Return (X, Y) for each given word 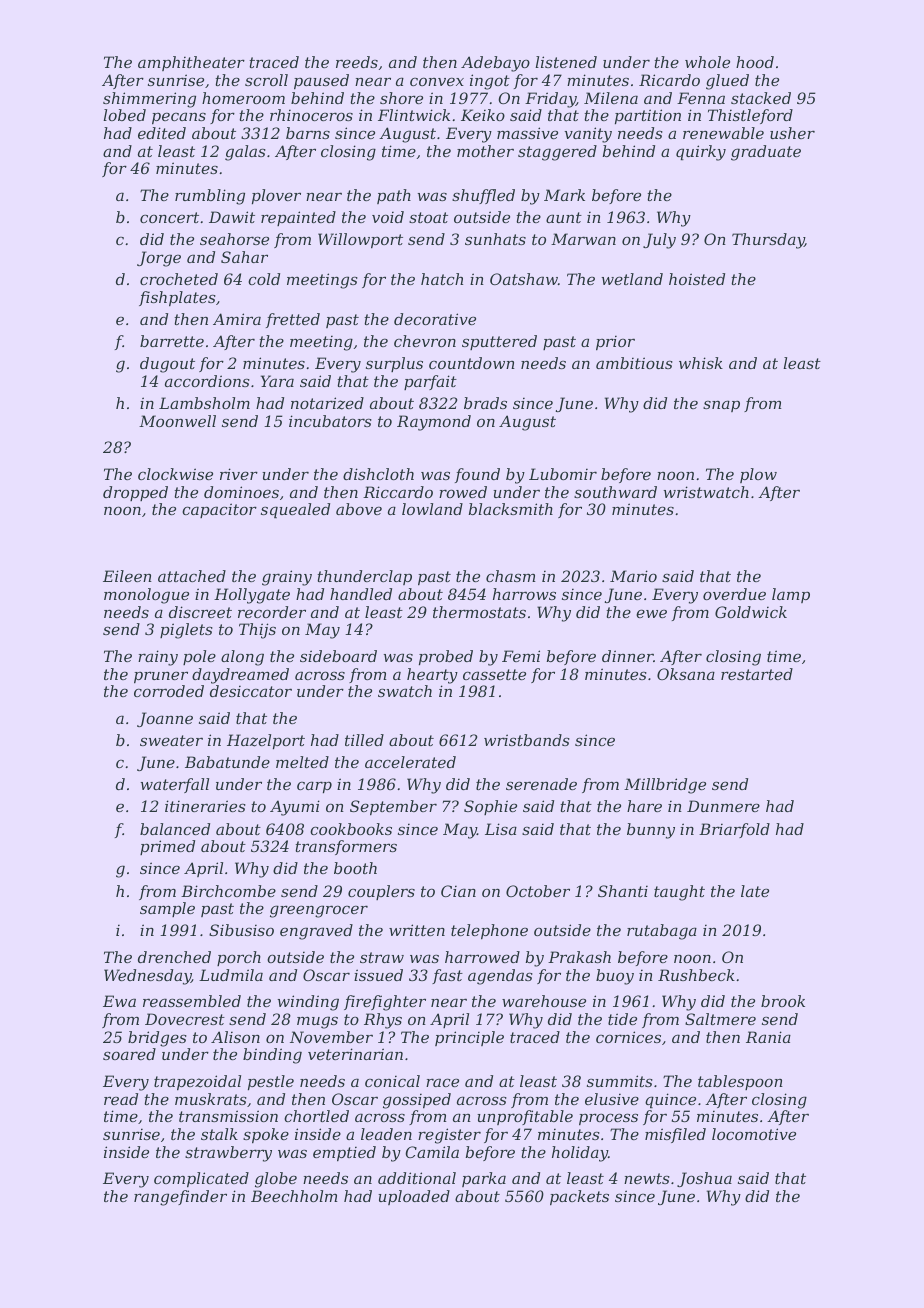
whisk (701, 363)
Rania (768, 1037)
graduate (766, 153)
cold (264, 279)
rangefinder (180, 1198)
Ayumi (295, 808)
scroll (266, 80)
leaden (386, 1134)
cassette (494, 674)
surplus (394, 364)
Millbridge (665, 786)
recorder (272, 612)
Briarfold (734, 830)
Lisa (501, 829)
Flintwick (414, 115)
